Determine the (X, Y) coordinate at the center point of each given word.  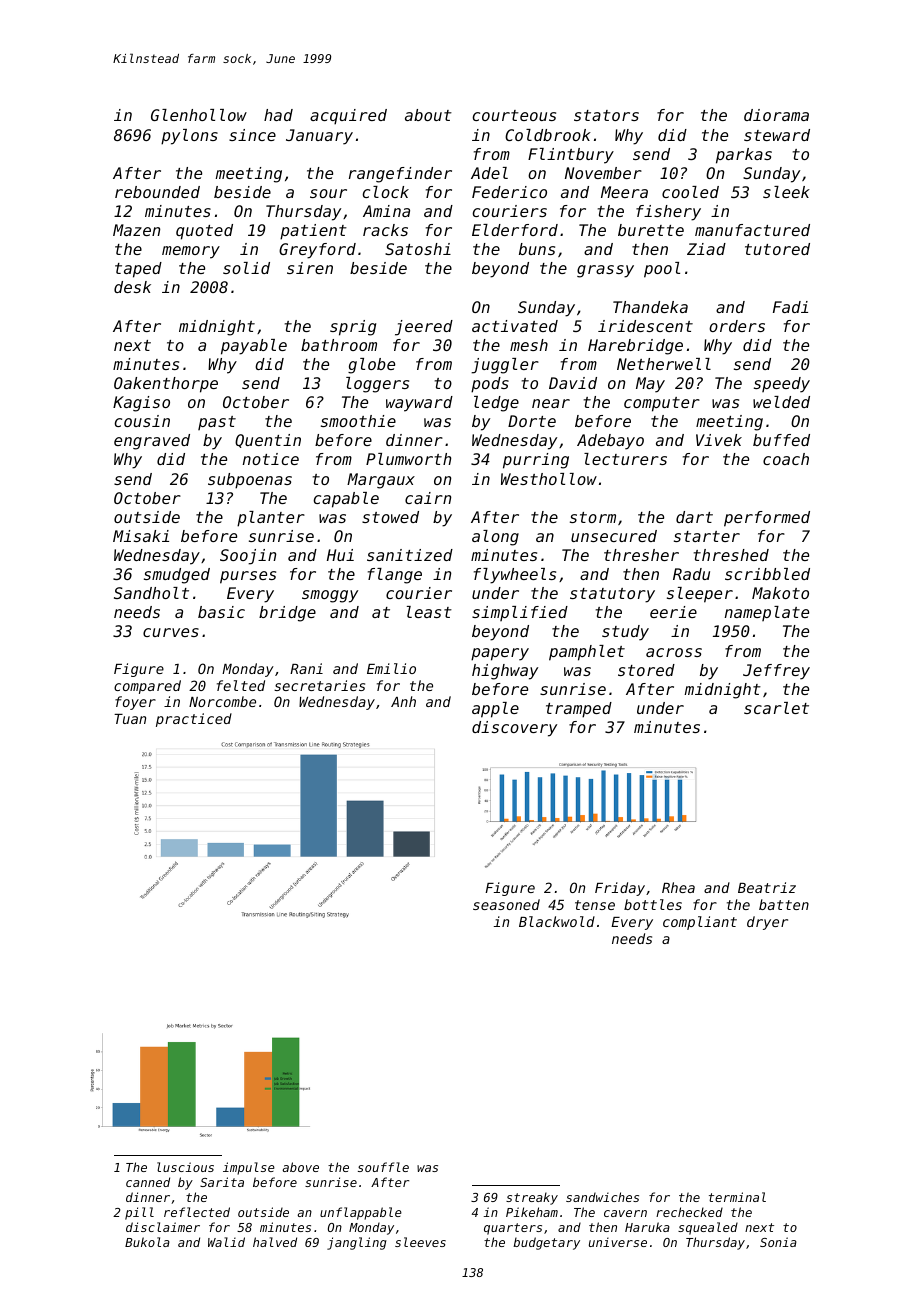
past (217, 423)
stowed (390, 517)
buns (537, 249)
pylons (189, 137)
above (300, 1167)
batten (784, 904)
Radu (691, 574)
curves (171, 632)
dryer (767, 923)
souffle (383, 1167)
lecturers (625, 459)
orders (737, 326)
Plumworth (408, 459)
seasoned (506, 904)
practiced (194, 720)
